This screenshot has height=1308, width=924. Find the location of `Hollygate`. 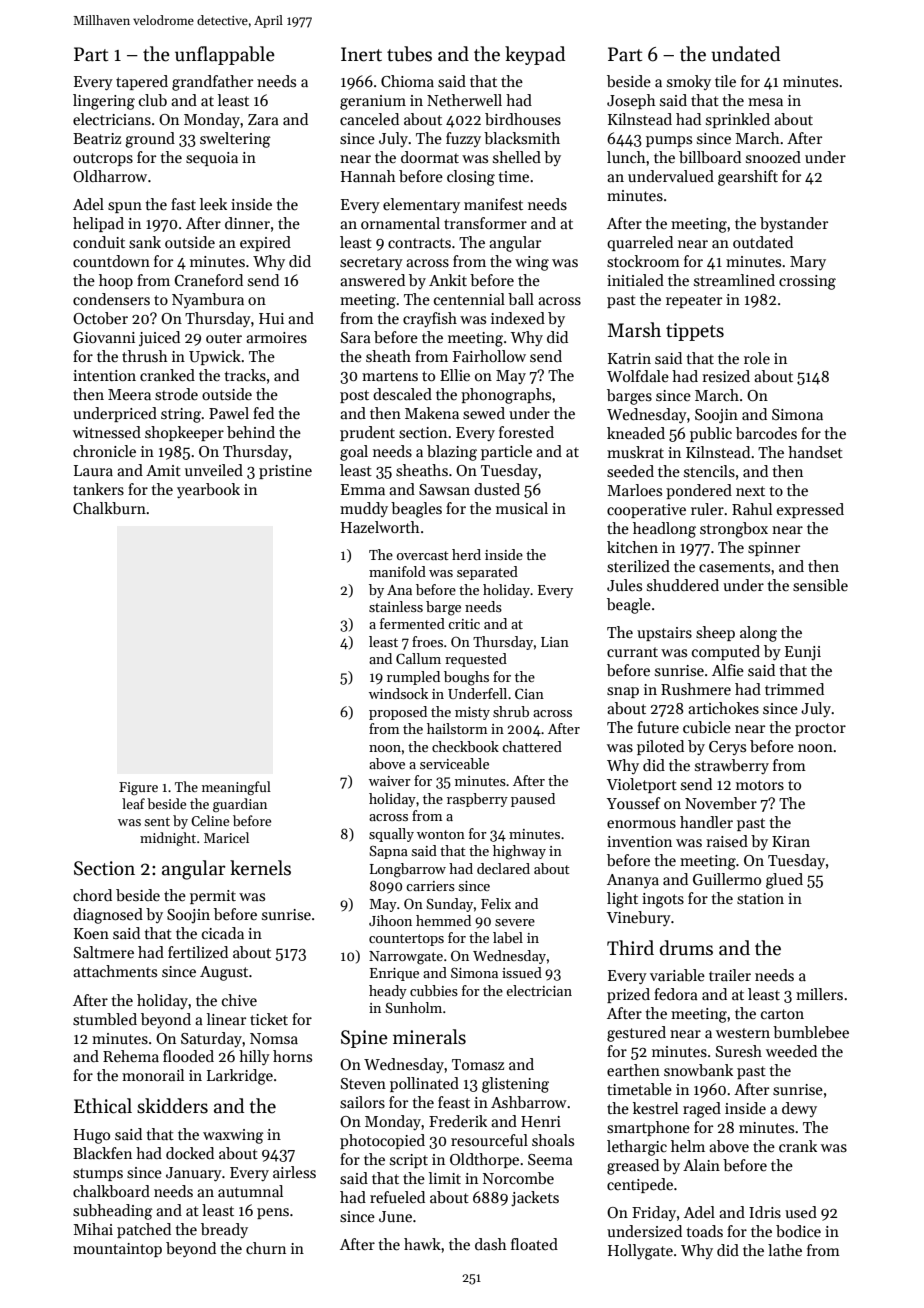

Hollygate is located at coordinates (640, 1252).
